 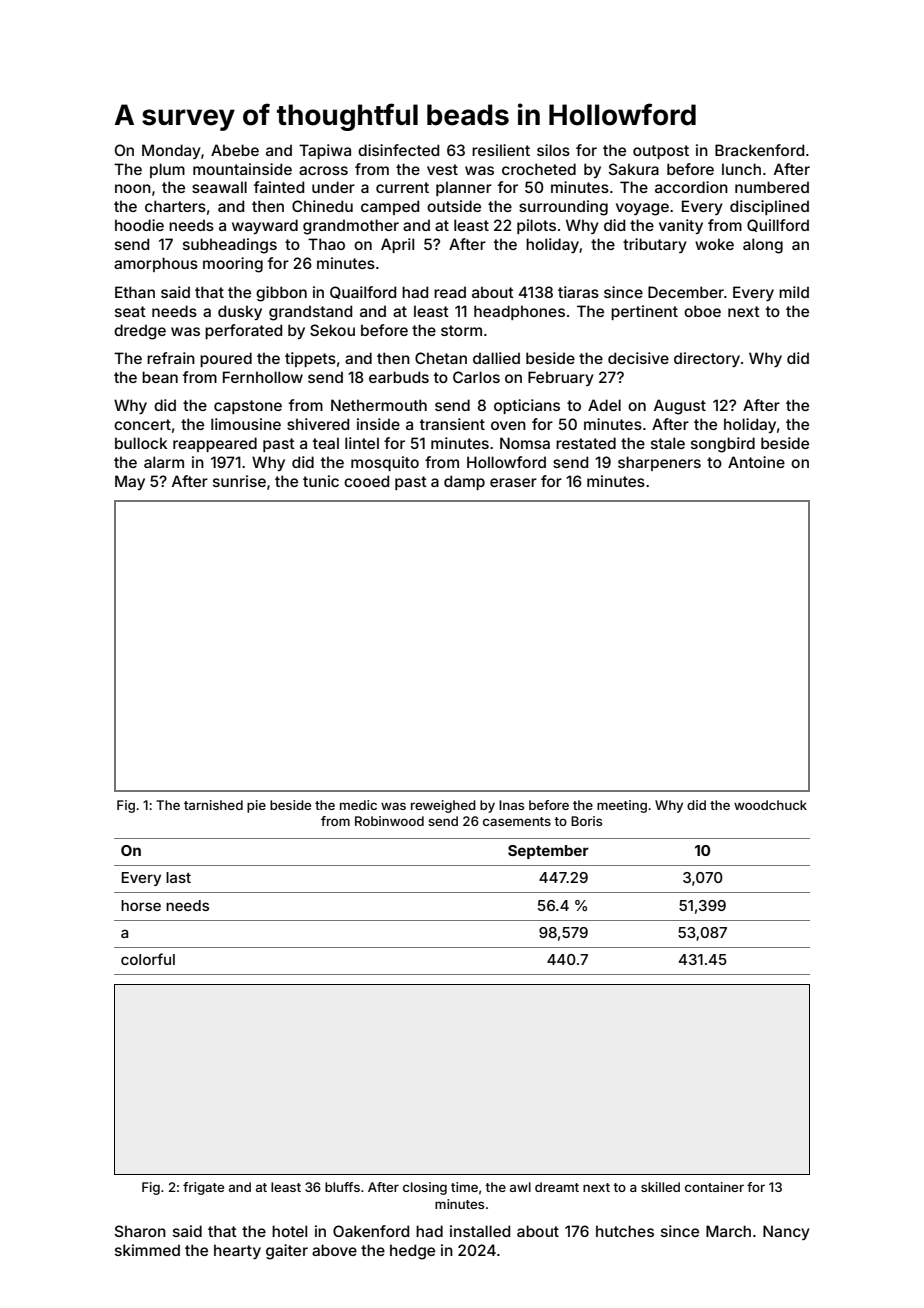 I want to click on Boris, so click(x=586, y=821).
